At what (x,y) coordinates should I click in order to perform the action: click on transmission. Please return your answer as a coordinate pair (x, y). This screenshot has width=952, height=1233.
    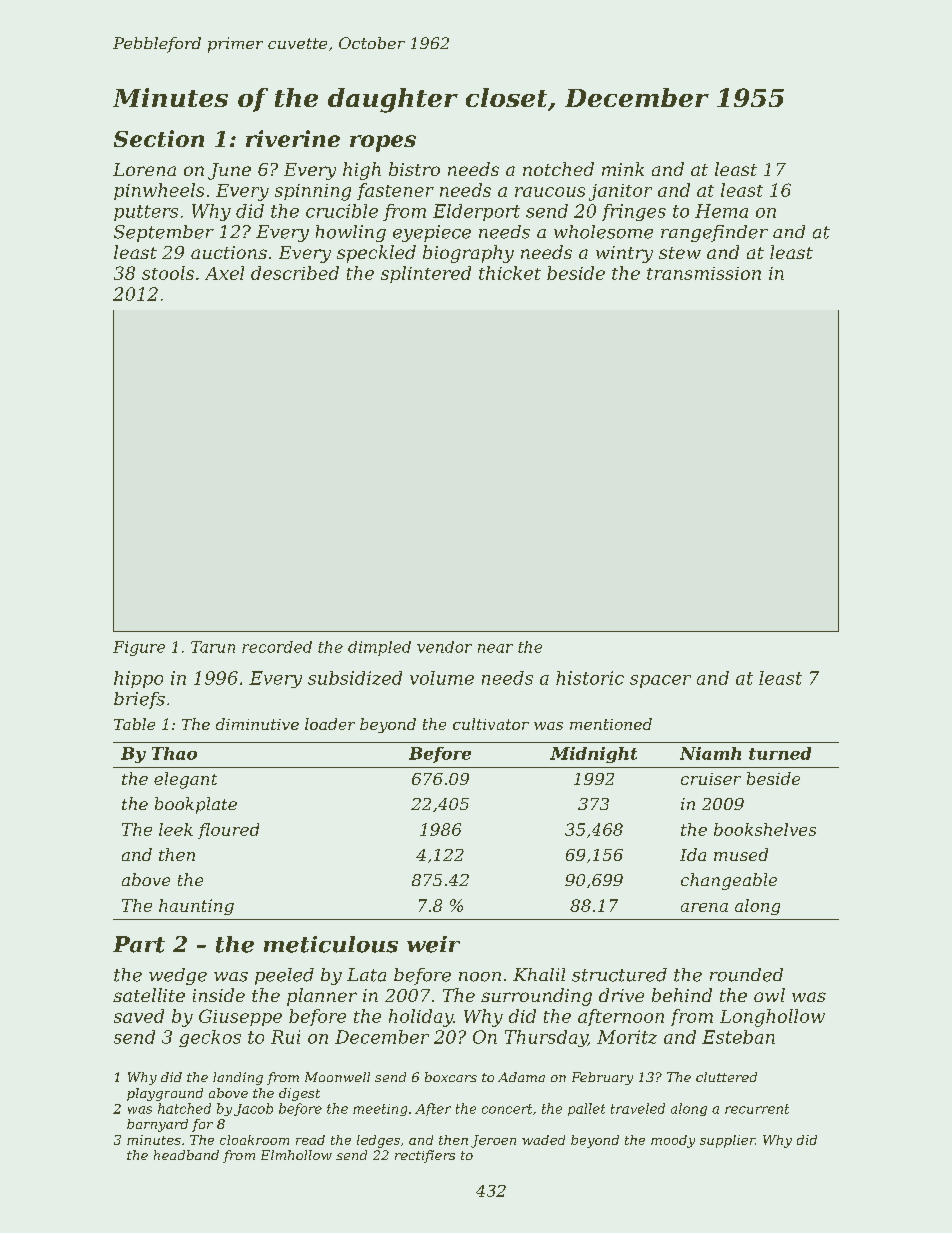
    Looking at the image, I should click on (704, 273).
